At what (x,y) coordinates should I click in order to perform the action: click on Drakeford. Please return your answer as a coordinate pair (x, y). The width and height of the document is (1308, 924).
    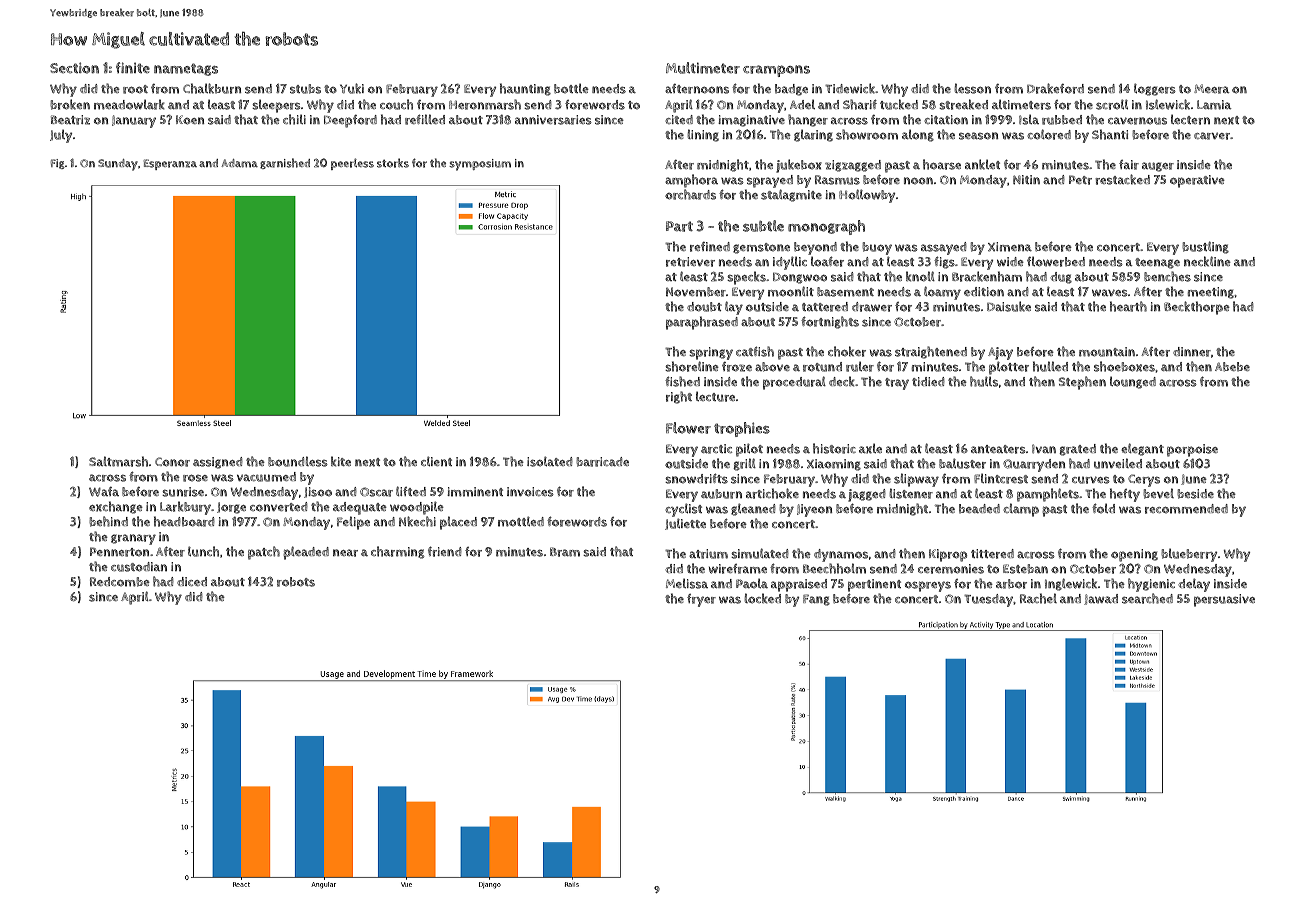
    Looking at the image, I should click on (1055, 88).
